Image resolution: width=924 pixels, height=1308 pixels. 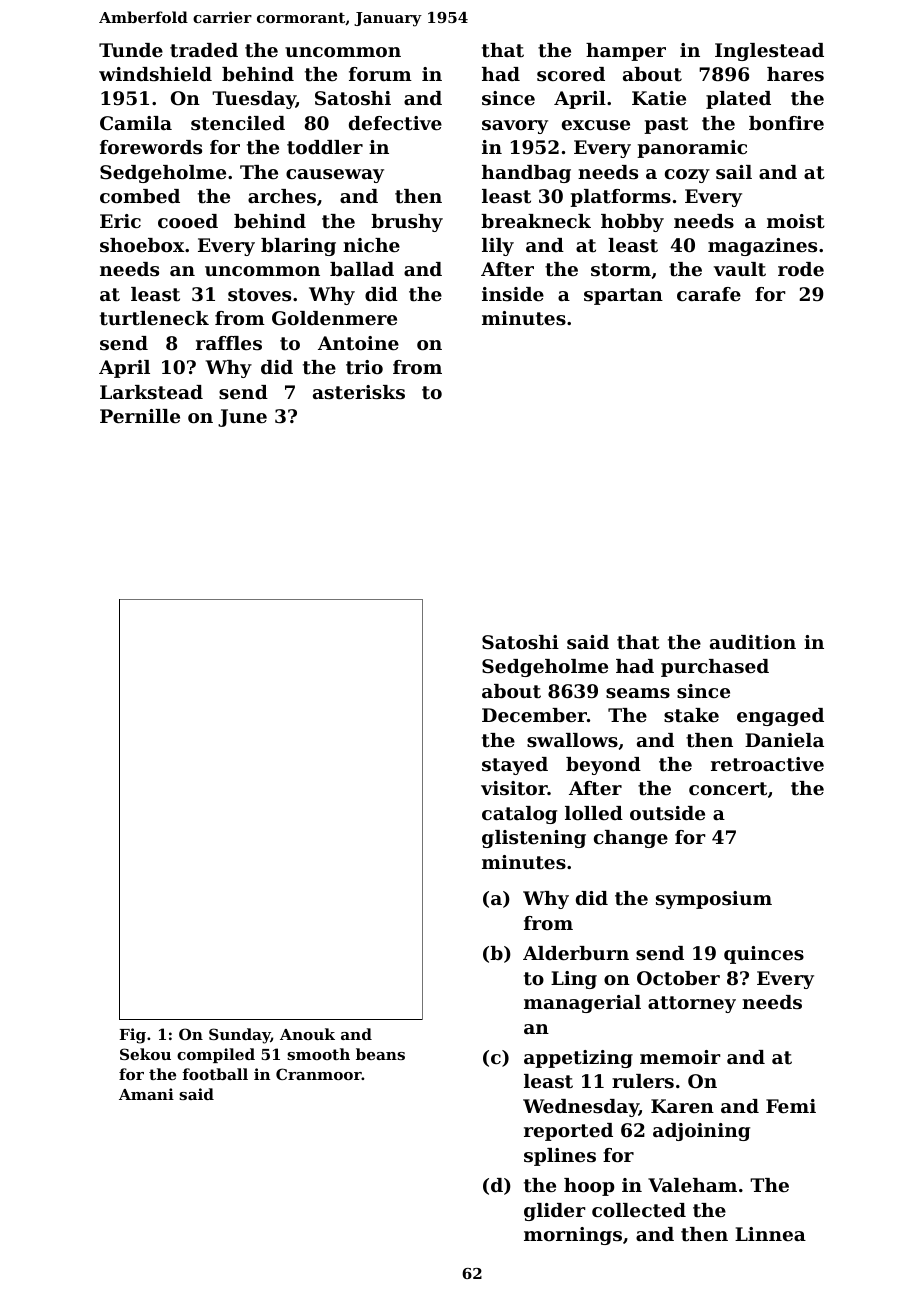 I want to click on December, so click(x=534, y=715).
